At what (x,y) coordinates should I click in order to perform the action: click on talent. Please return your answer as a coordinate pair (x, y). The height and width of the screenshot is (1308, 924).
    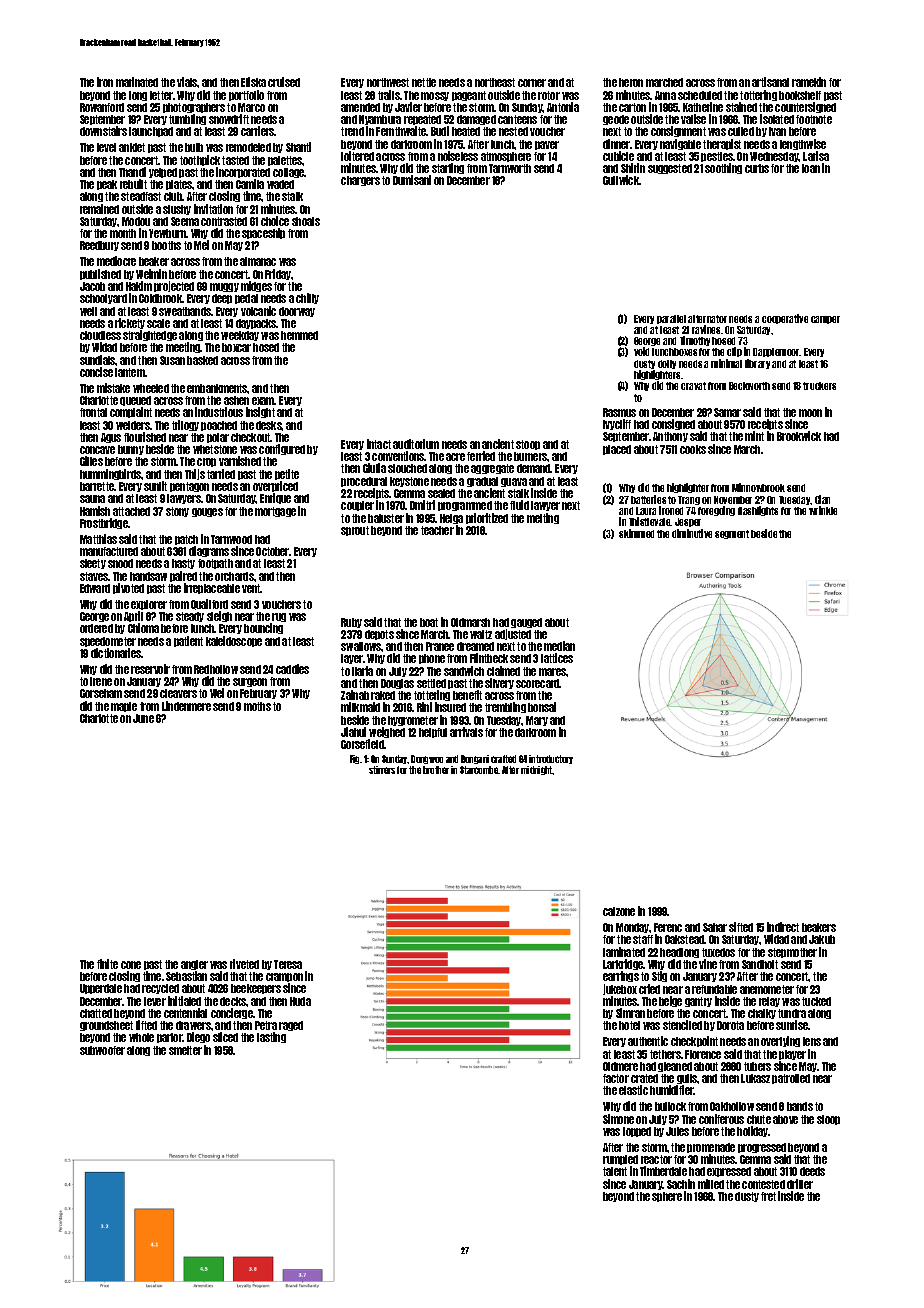
    Looking at the image, I should click on (615, 1171).
